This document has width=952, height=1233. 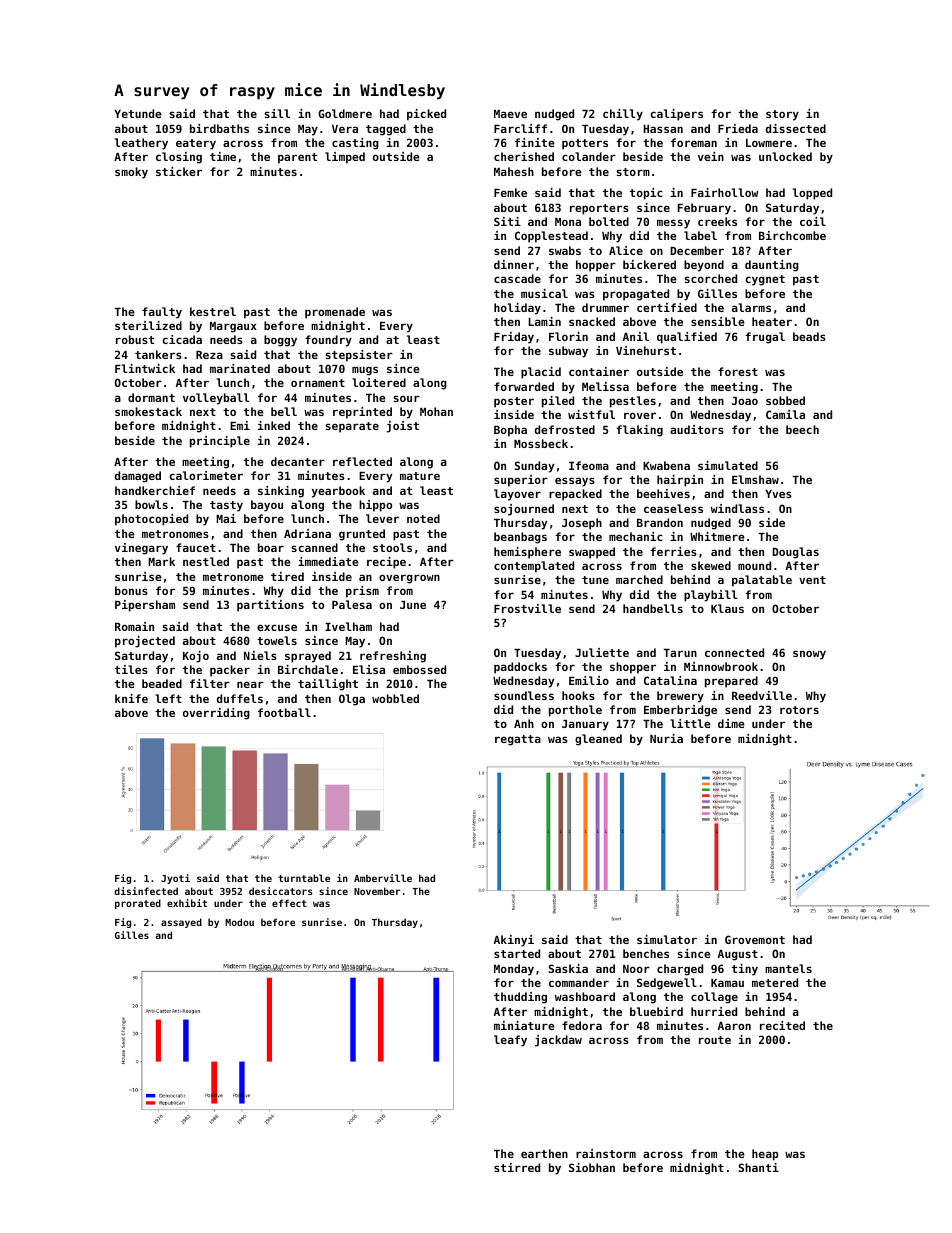 What do you see at coordinates (524, 723) in the document?
I see `Anh` at bounding box center [524, 723].
